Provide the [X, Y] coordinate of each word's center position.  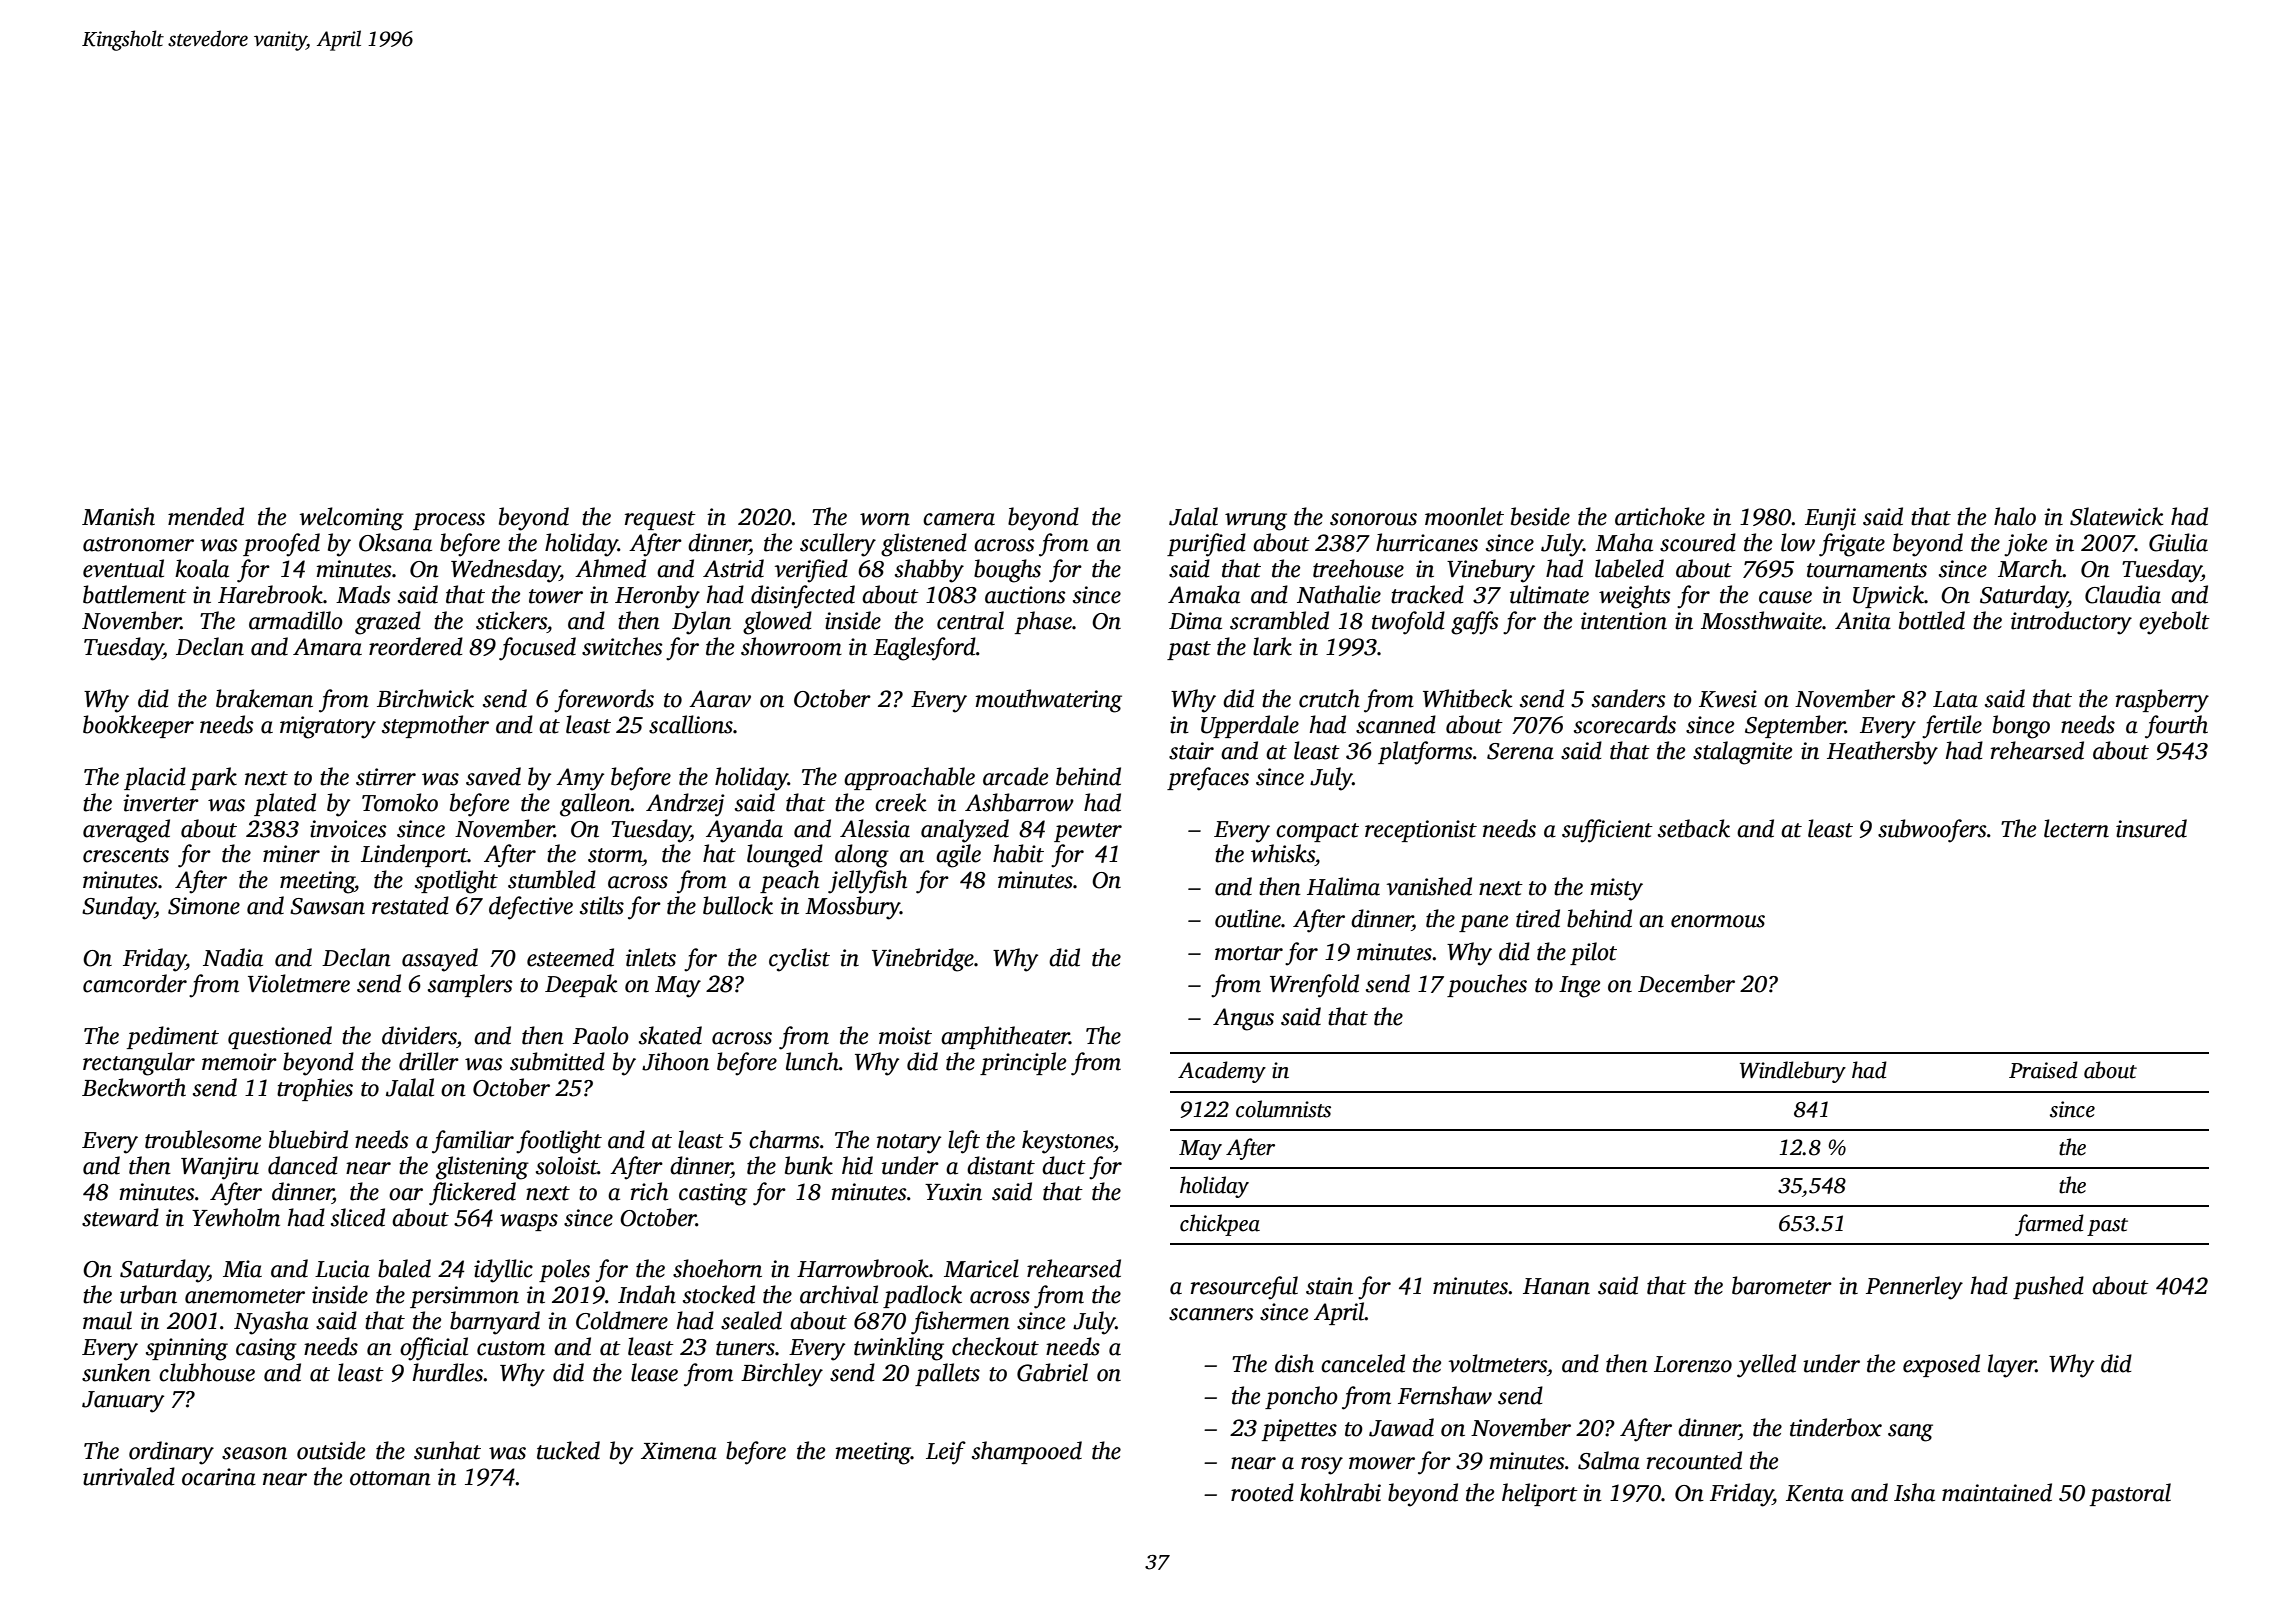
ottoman [390, 1478]
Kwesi [1728, 699]
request [660, 520]
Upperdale [1250, 726]
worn [885, 519]
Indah [647, 1294]
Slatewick [2117, 516]
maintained [1997, 1492]
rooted [1262, 1492]
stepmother [435, 726]
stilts [602, 905]
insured [2151, 828]
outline [1248, 918]
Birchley [782, 1375]
